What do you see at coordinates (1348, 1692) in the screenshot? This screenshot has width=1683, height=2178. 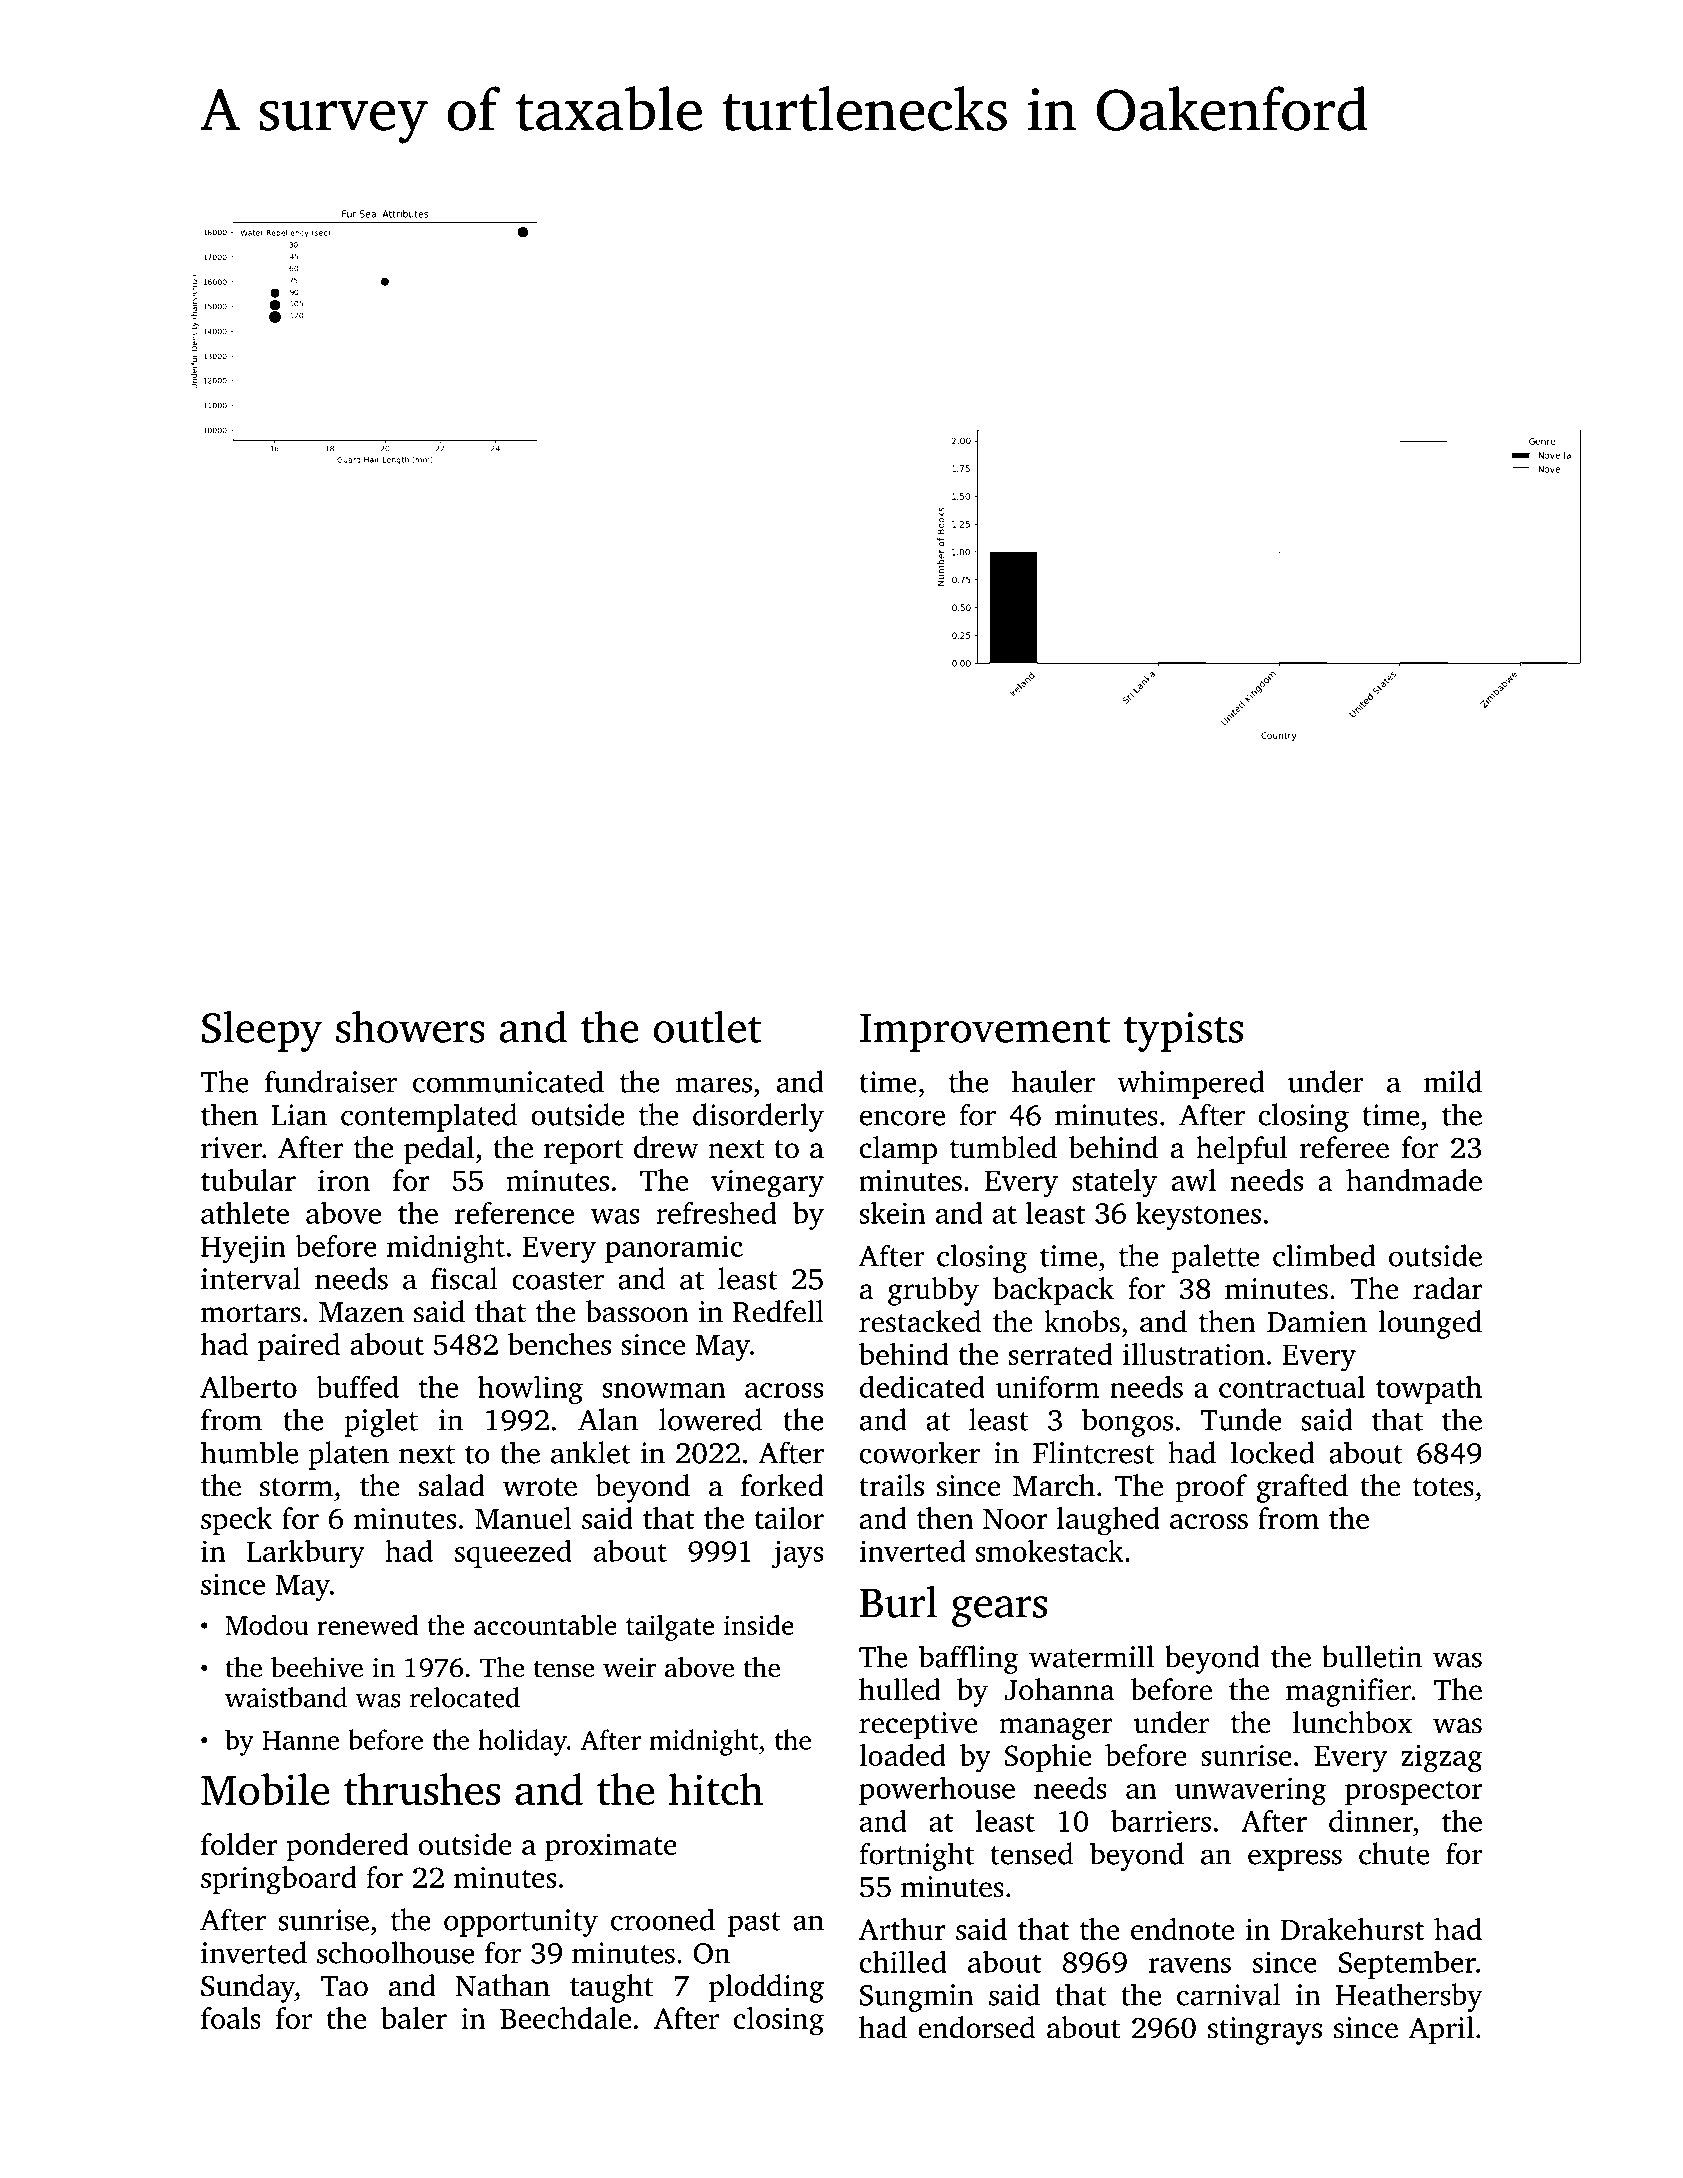 I see `magnifier` at bounding box center [1348, 1692].
